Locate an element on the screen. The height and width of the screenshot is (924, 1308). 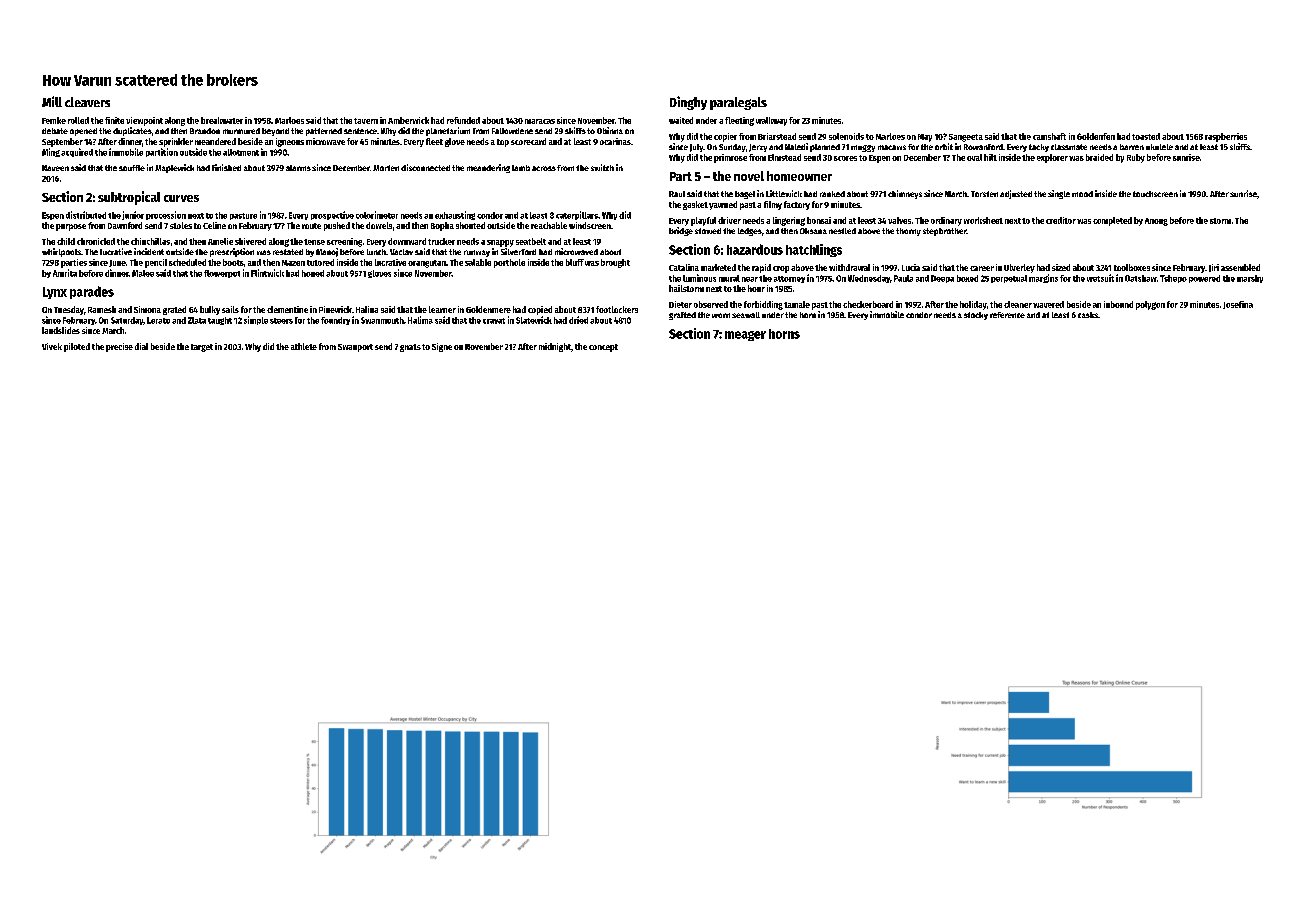
steers is located at coordinates (281, 321).
